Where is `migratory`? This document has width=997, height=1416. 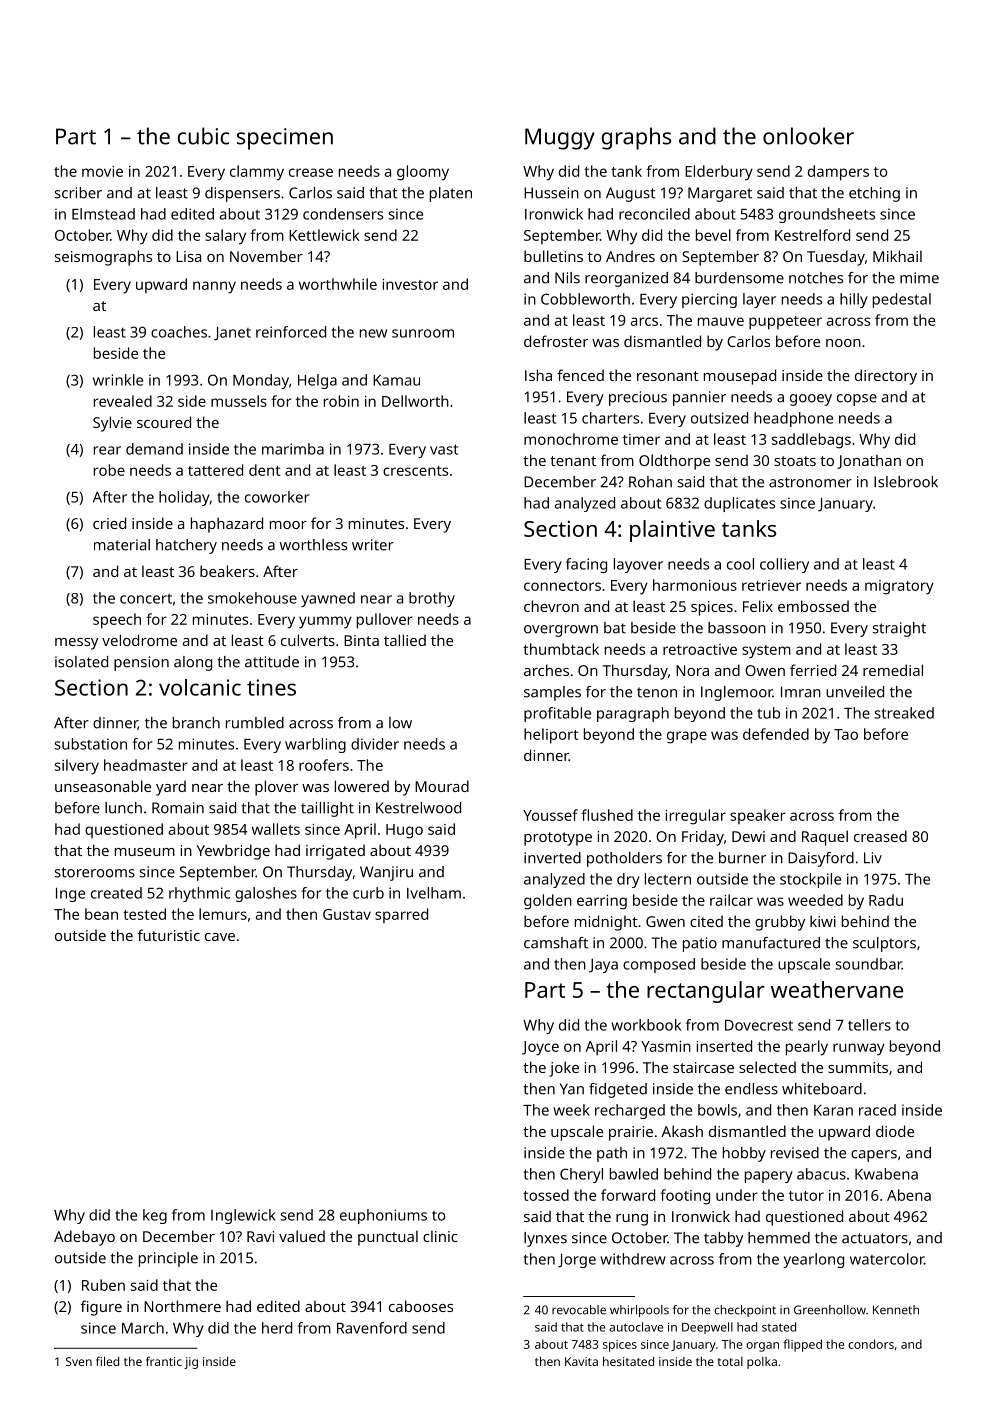 migratory is located at coordinates (899, 587).
